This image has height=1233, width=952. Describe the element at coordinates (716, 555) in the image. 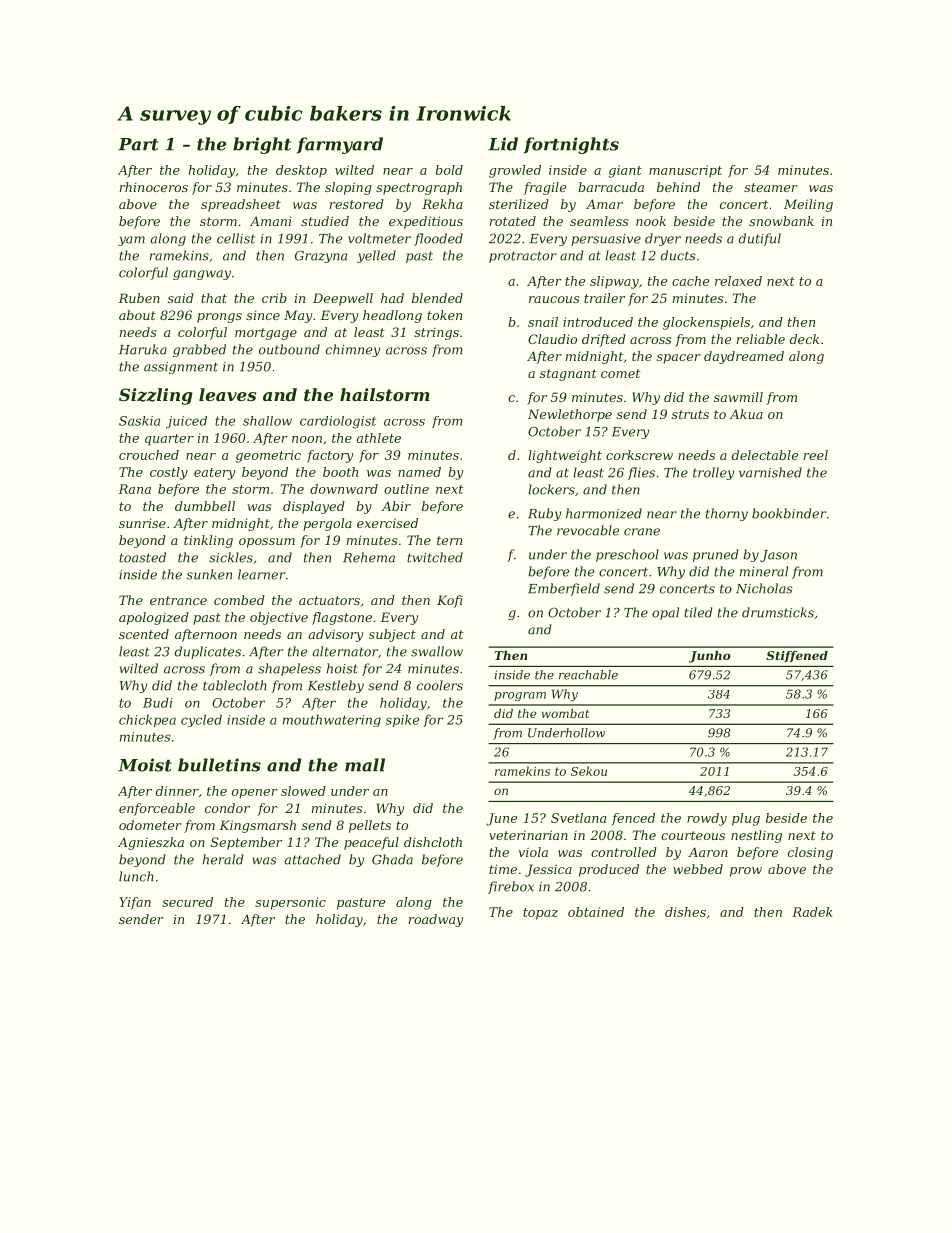

I see `pruned` at that location.
